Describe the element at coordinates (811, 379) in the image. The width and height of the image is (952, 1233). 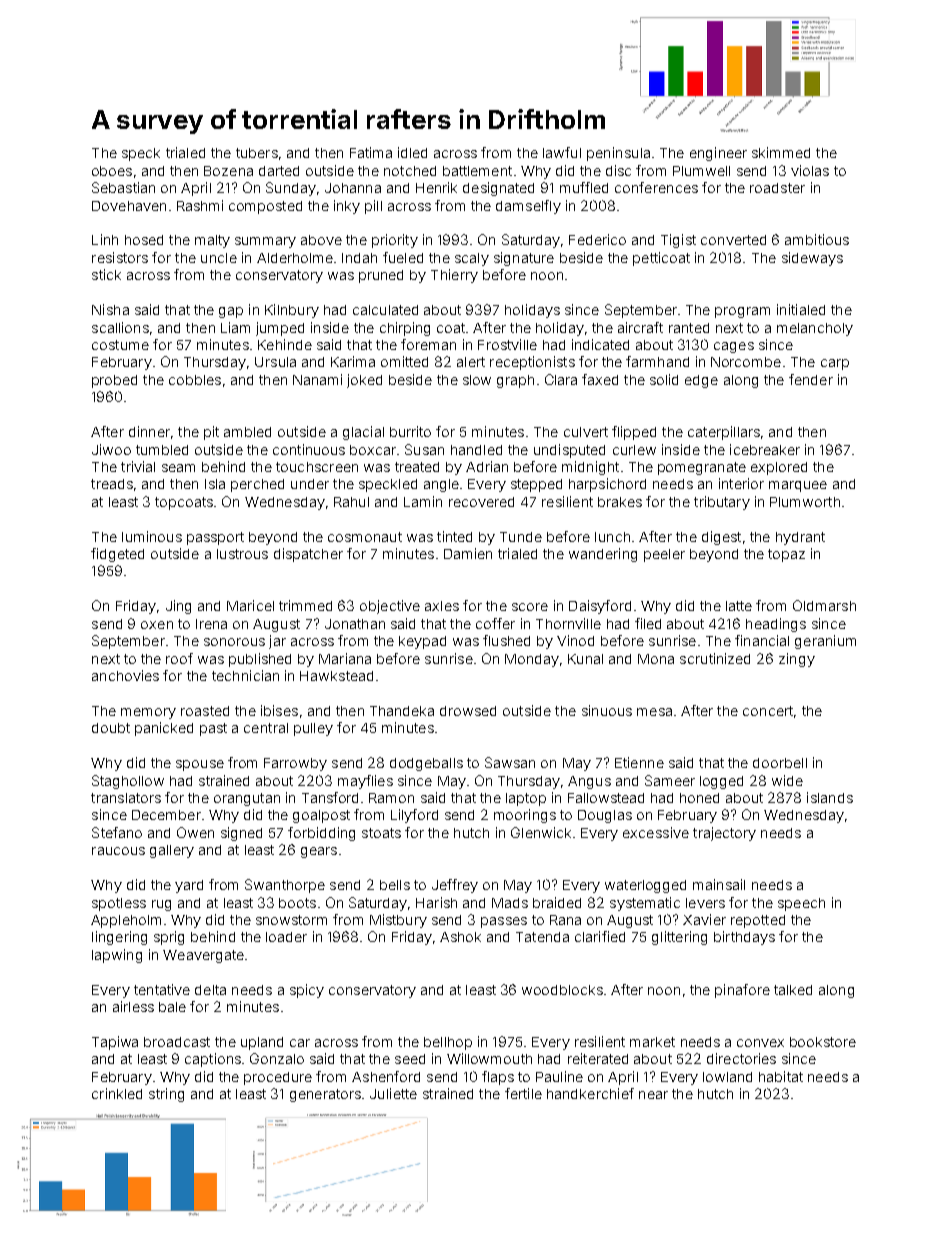
I see `fender` at that location.
